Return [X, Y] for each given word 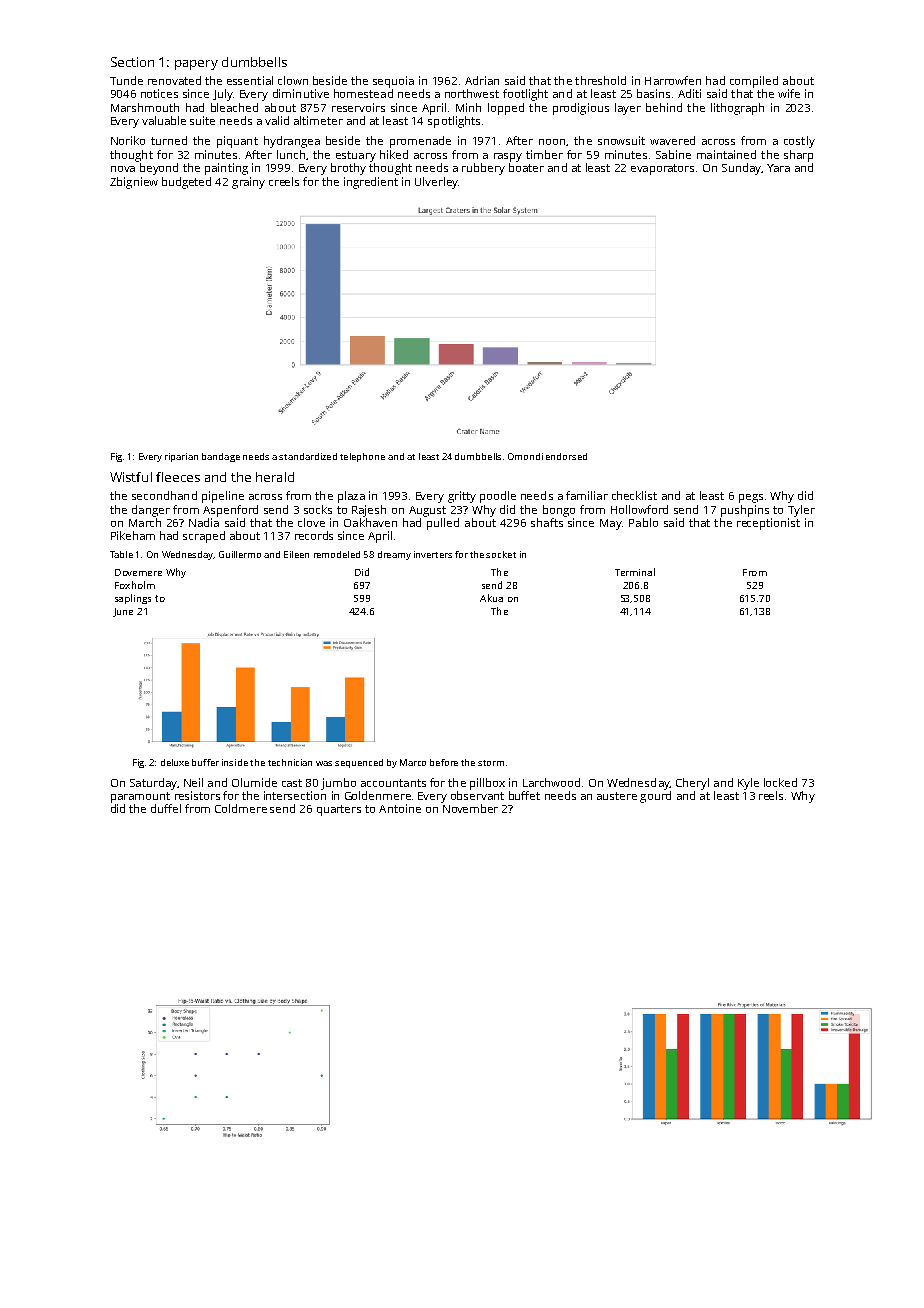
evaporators [662, 169]
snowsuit [621, 140]
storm [491, 763]
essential [250, 80]
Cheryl [692, 784]
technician [290, 762]
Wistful [131, 477]
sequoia [393, 82]
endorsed [566, 456]
